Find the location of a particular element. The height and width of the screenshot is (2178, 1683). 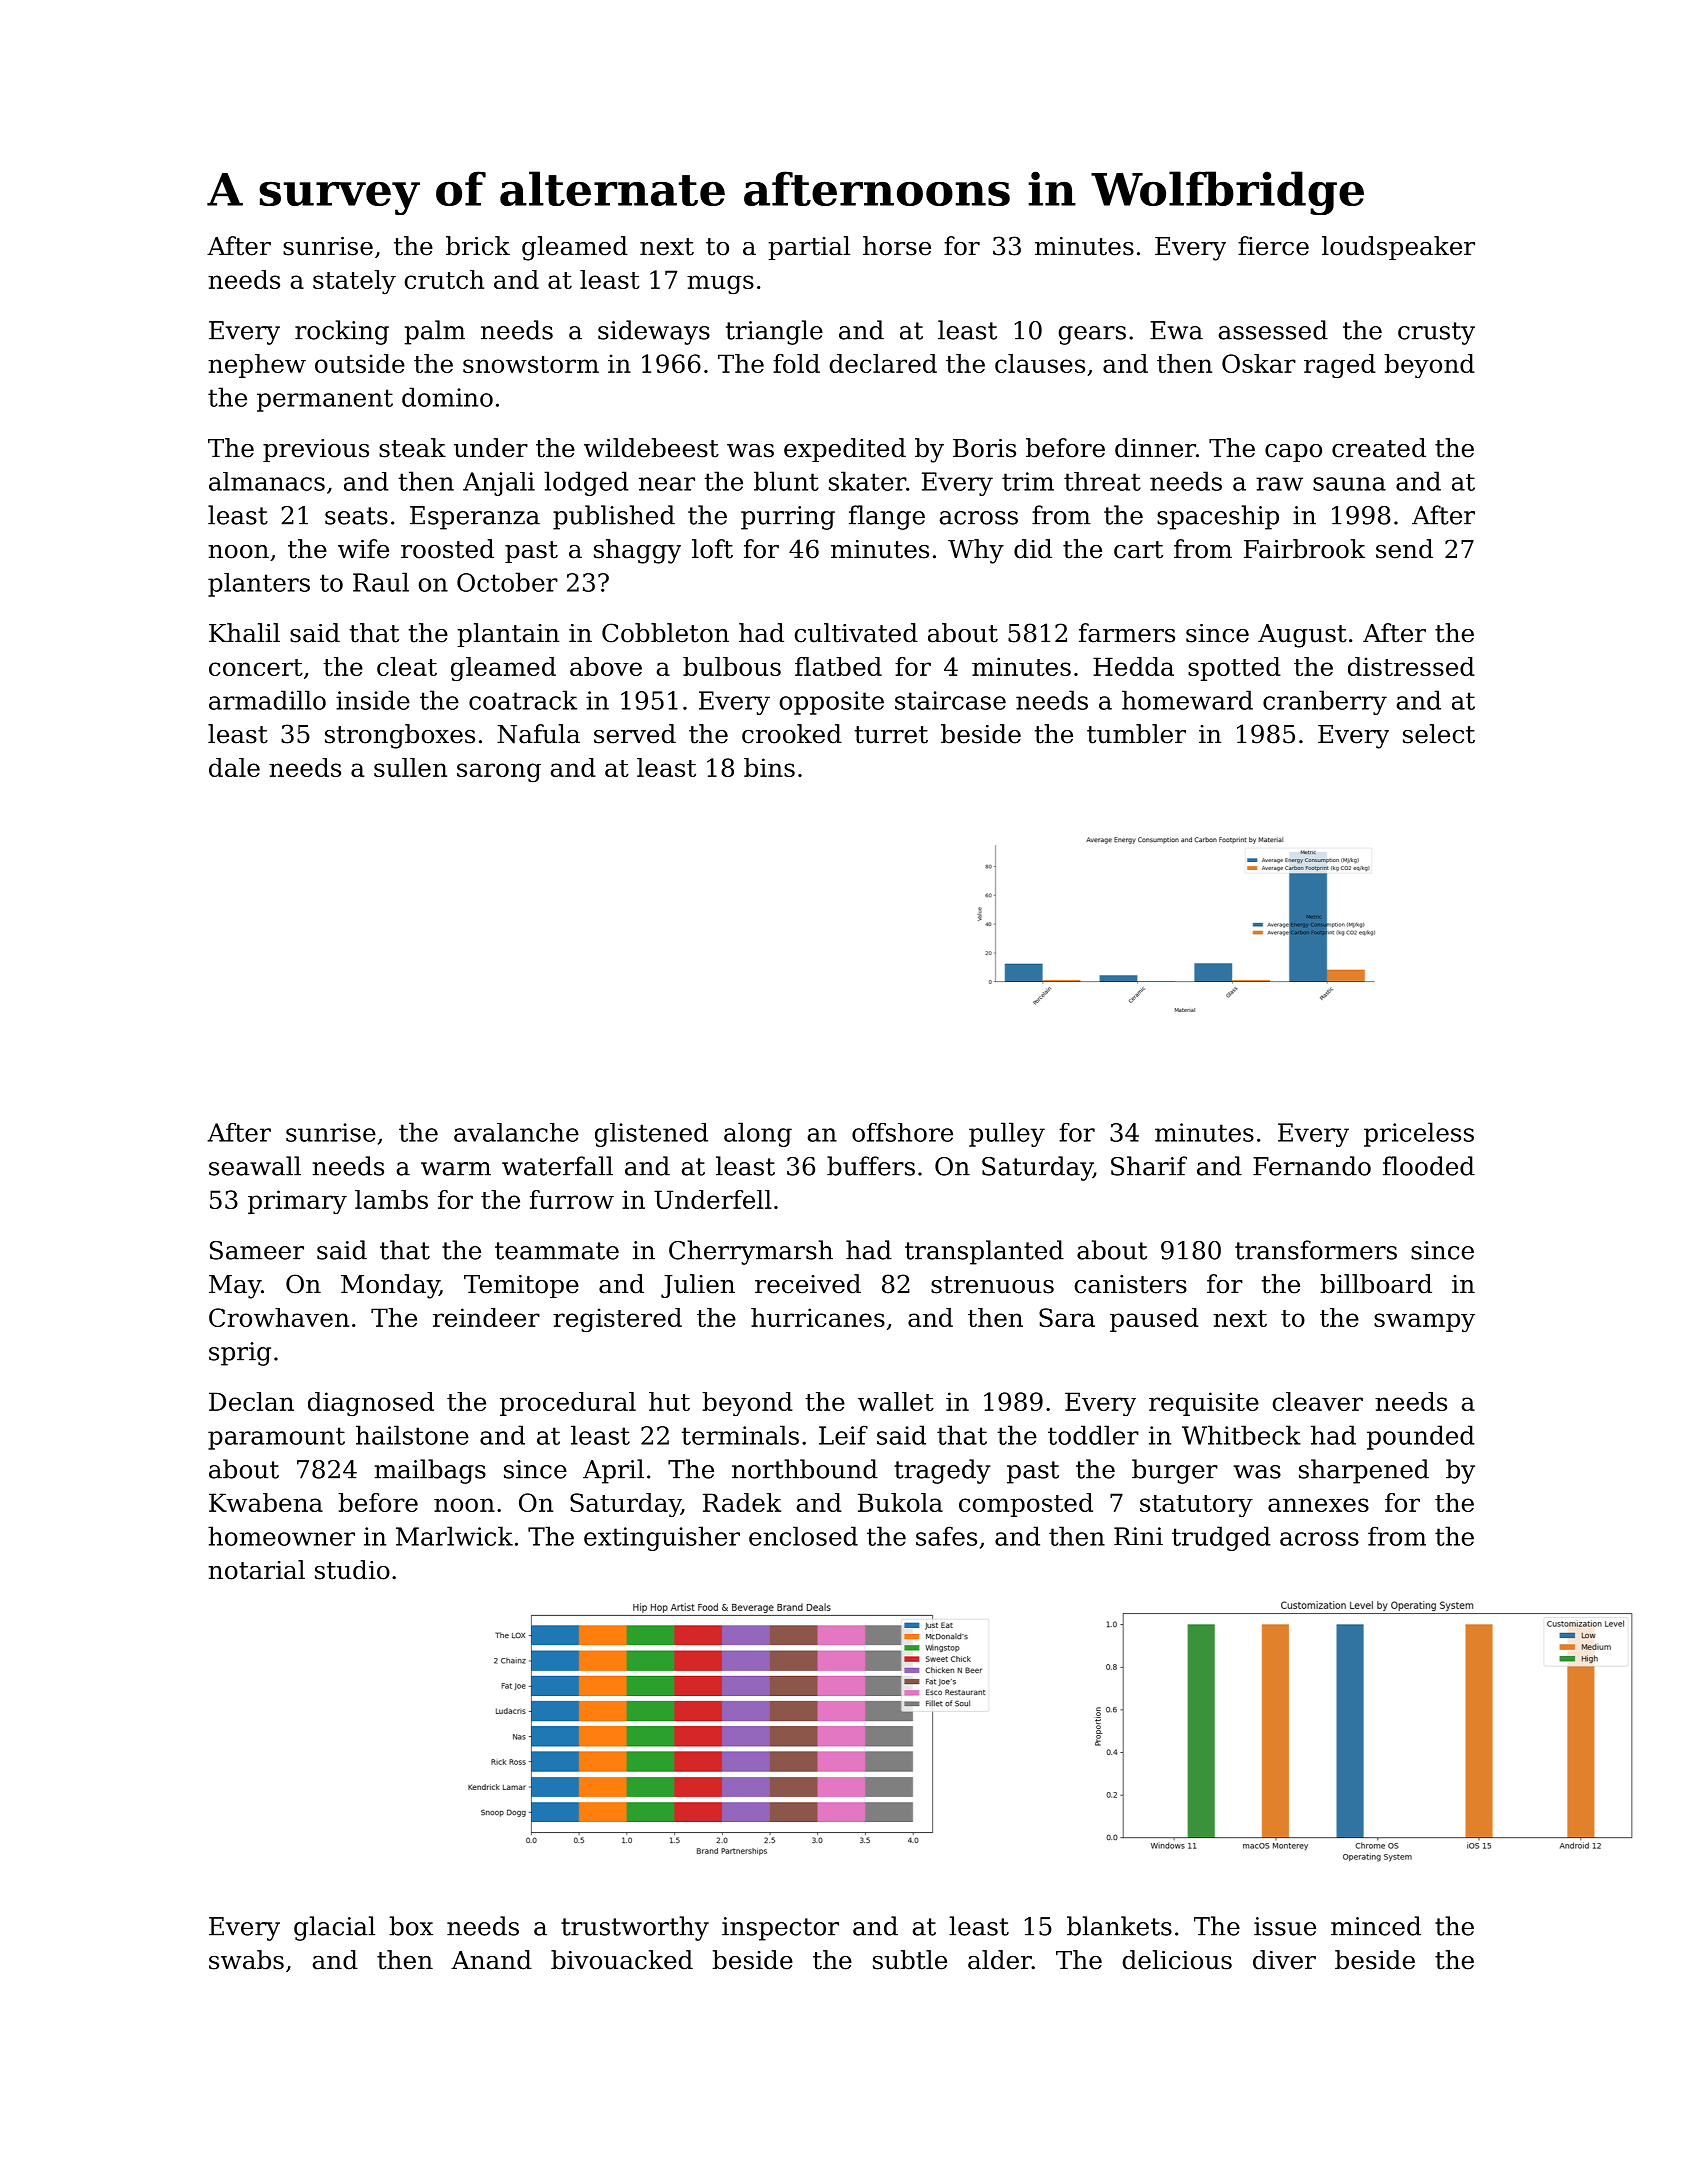

Anand is located at coordinates (491, 1960).
